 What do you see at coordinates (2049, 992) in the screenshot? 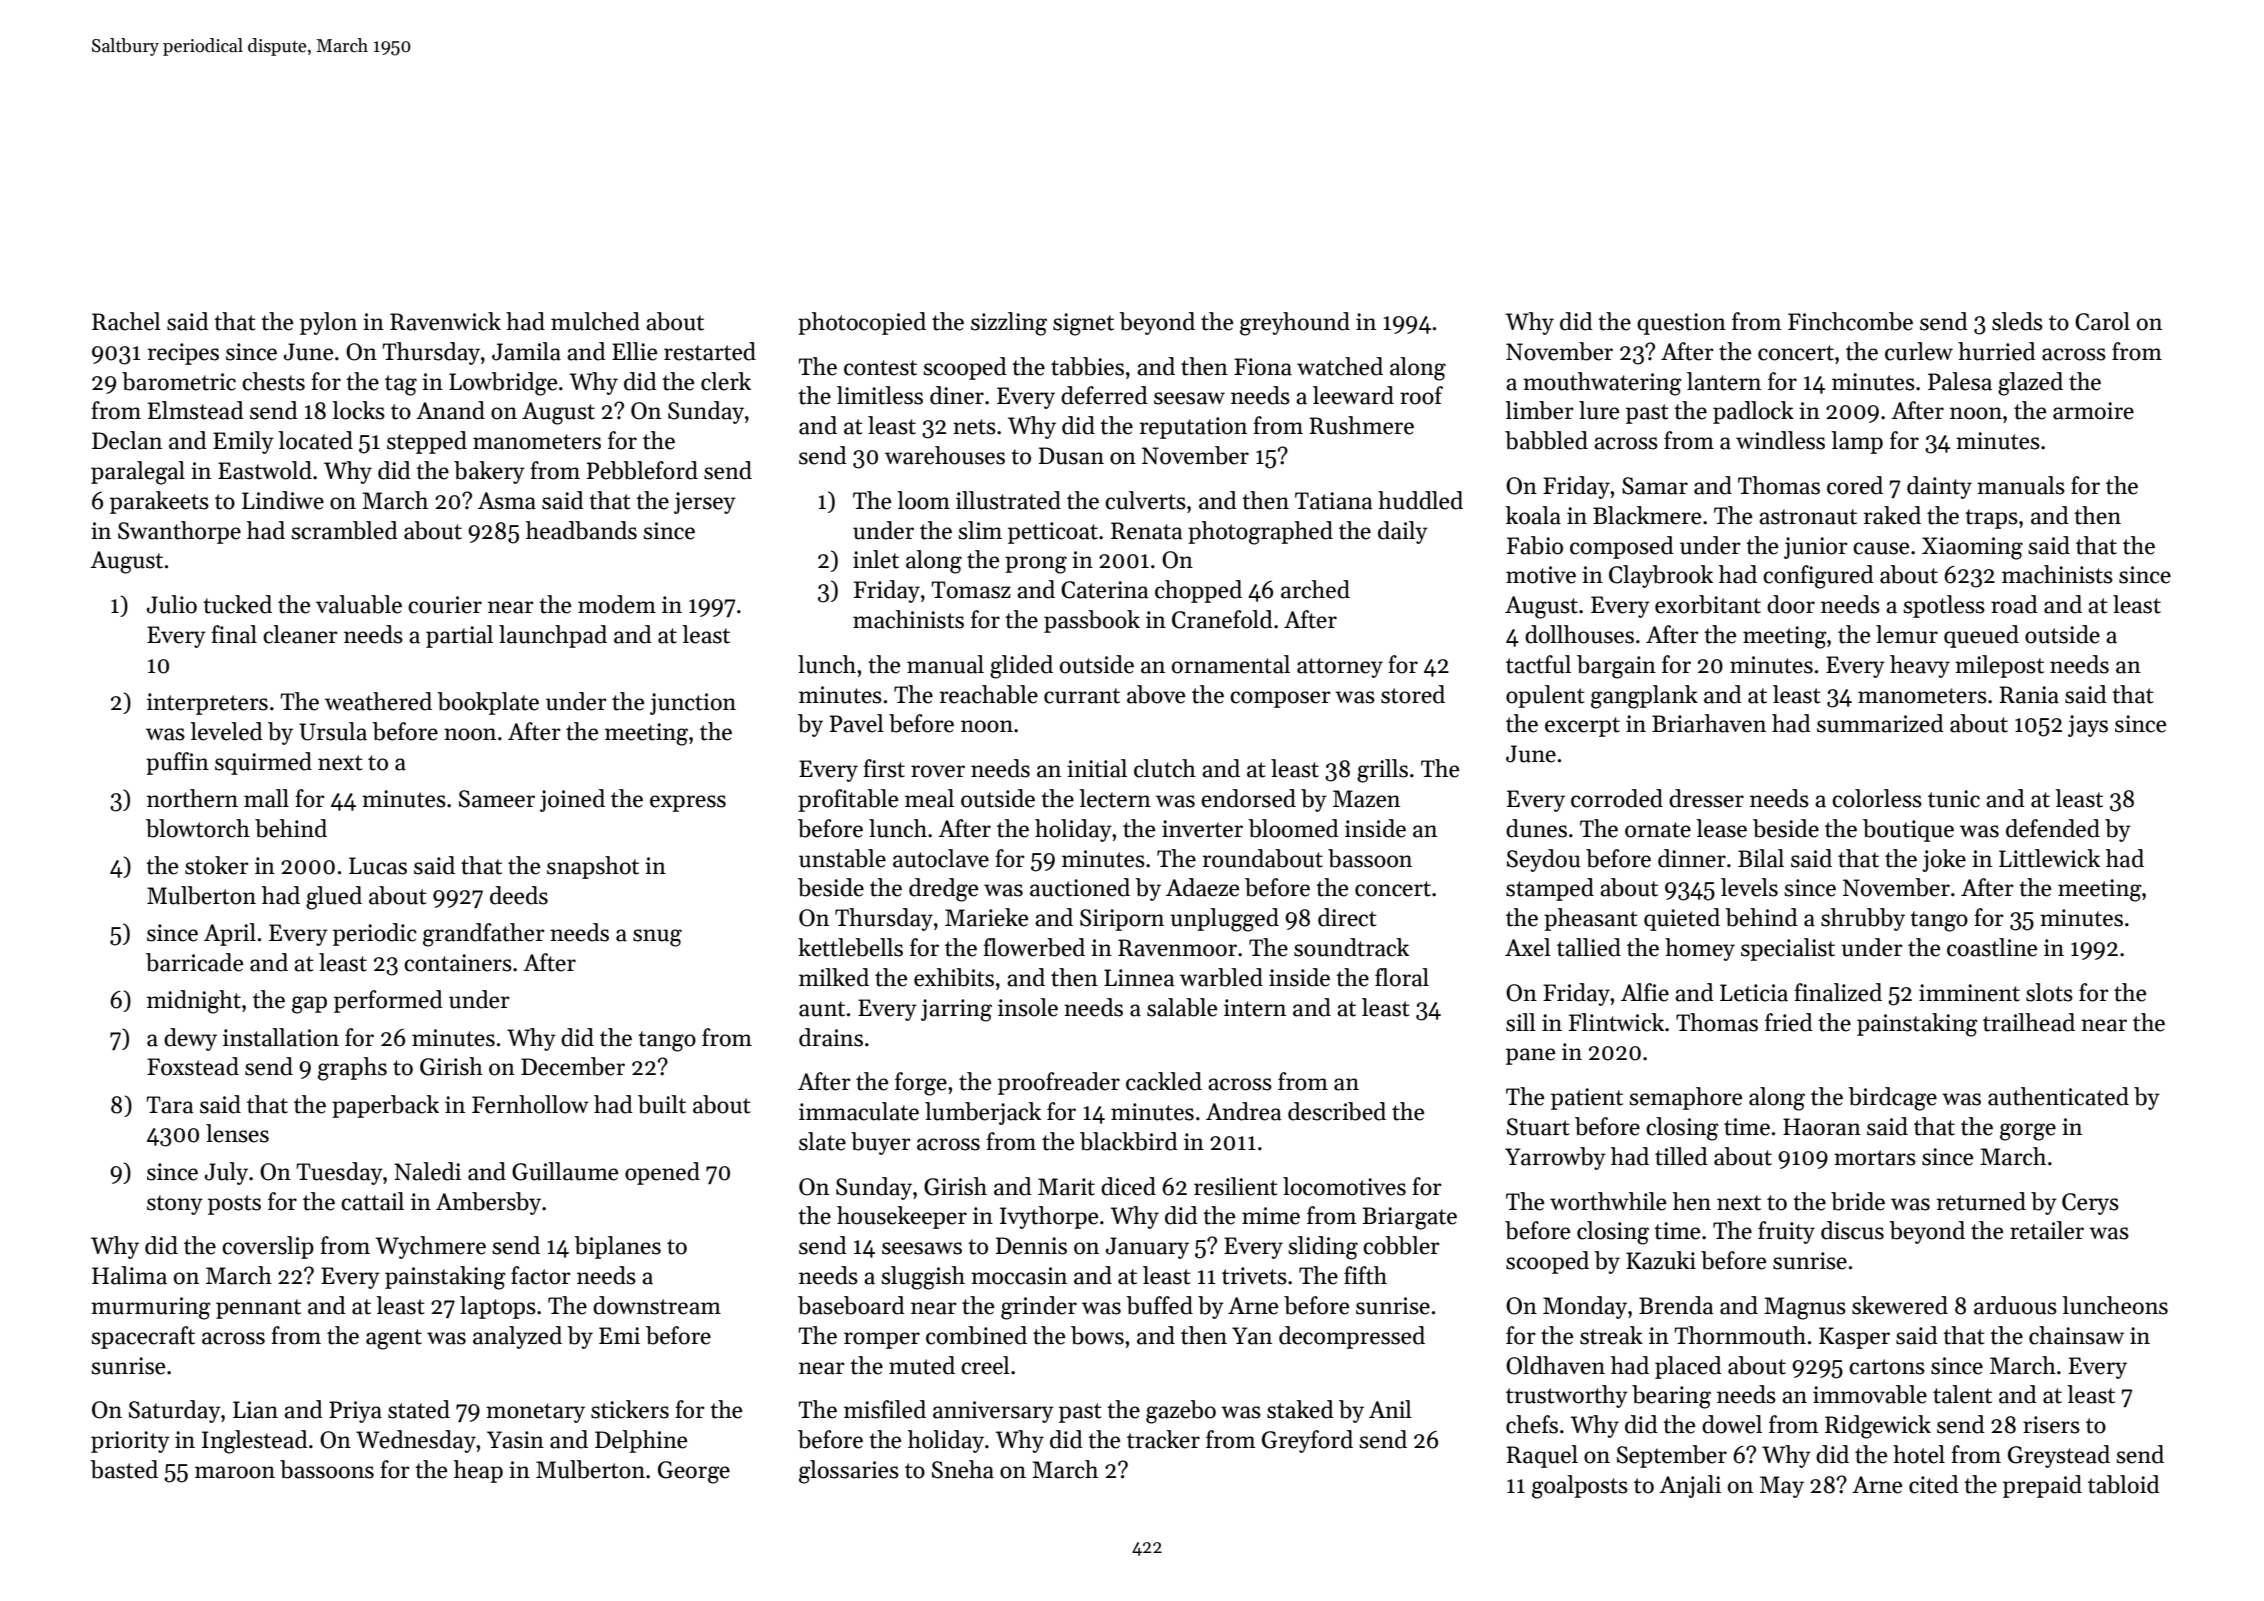
I see `slots` at bounding box center [2049, 992].
